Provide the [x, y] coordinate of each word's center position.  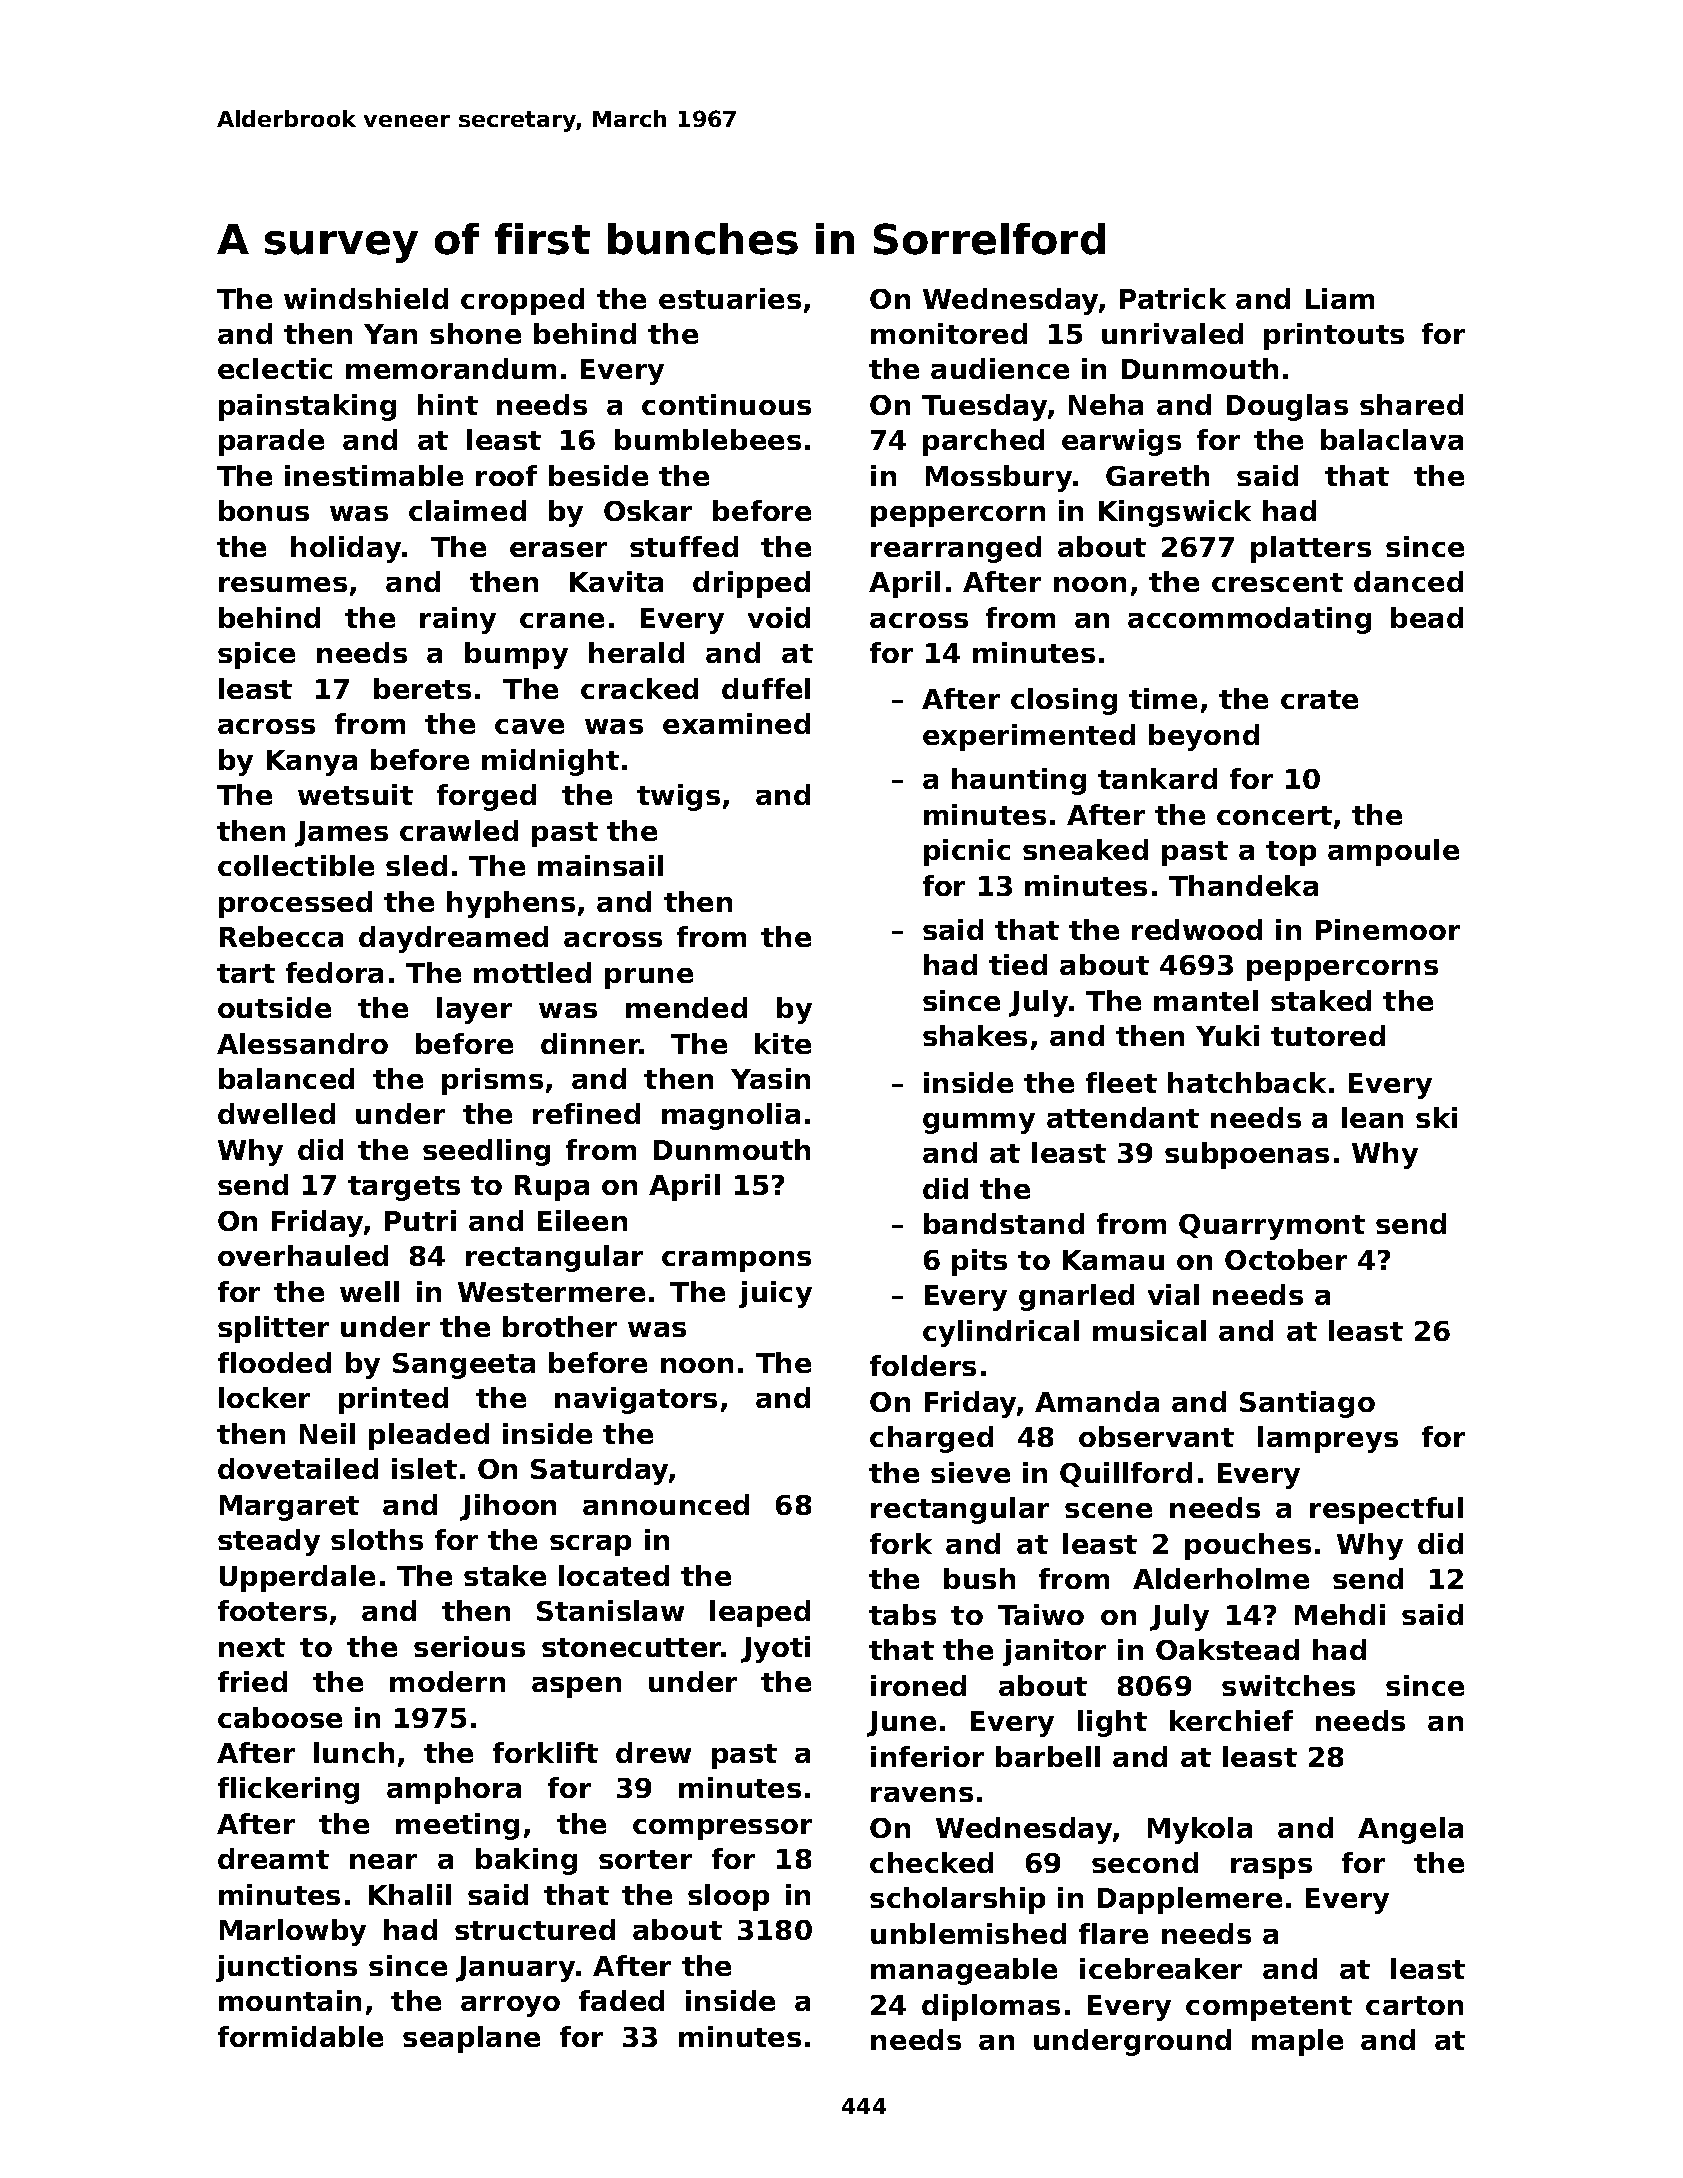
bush [979, 1578]
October [1286, 1259]
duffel [766, 688]
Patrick [1173, 298]
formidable [300, 2036]
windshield [366, 298]
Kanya [312, 763]
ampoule [1393, 852]
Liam [1340, 298]
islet [424, 1468]
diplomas [991, 2007]
